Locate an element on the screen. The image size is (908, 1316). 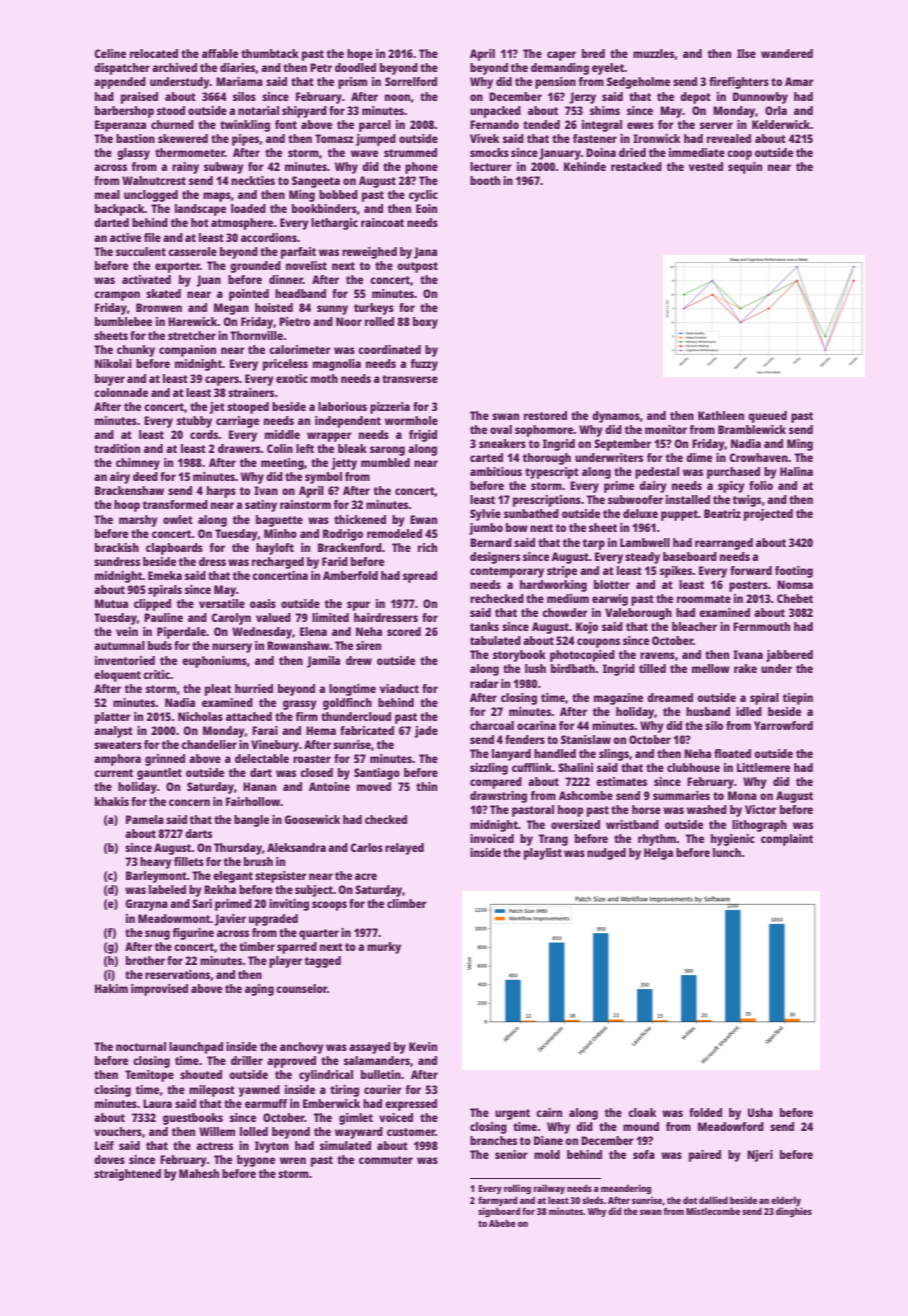
coordinated is located at coordinates (389, 349).
